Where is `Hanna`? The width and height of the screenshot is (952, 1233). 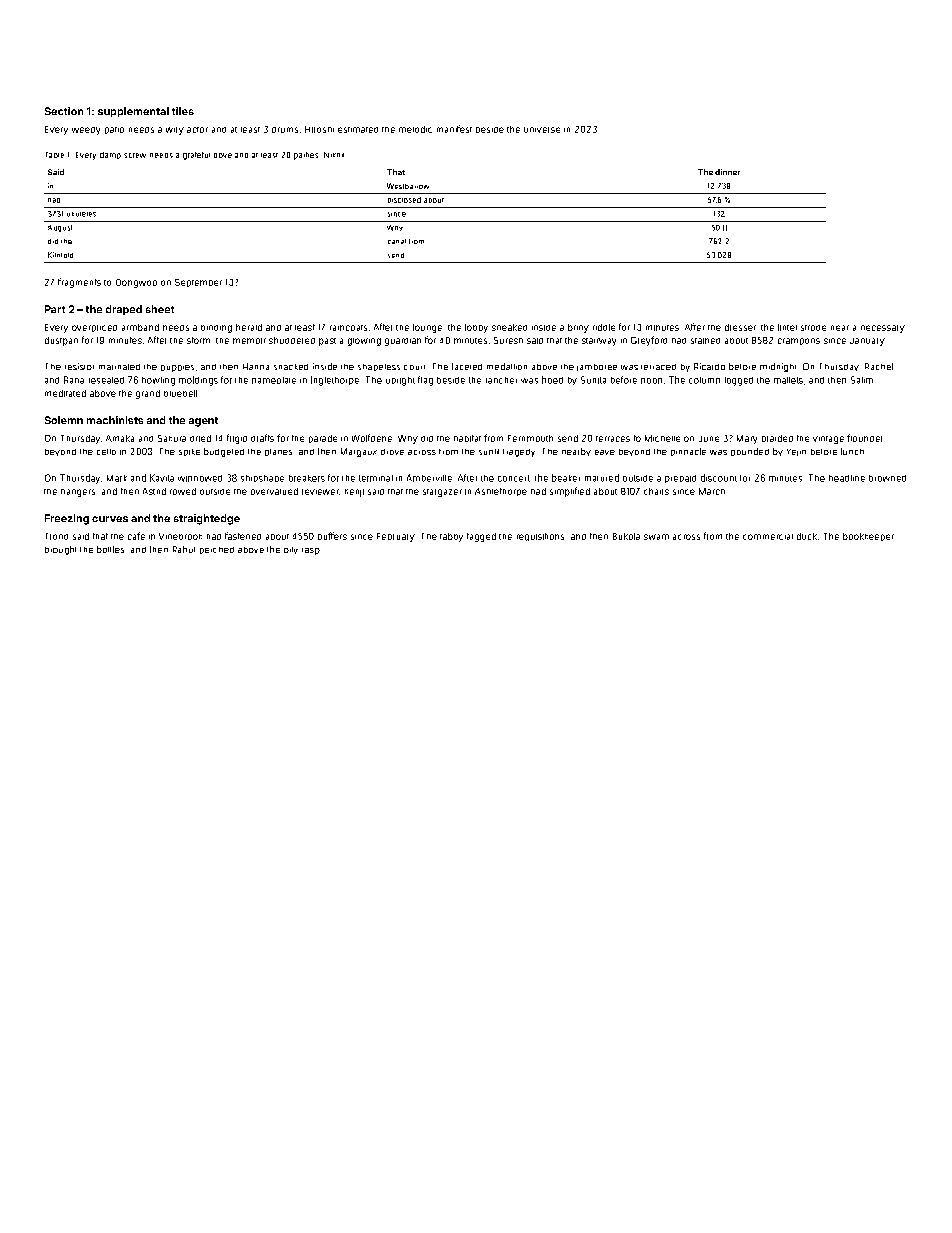 Hanna is located at coordinates (256, 366).
